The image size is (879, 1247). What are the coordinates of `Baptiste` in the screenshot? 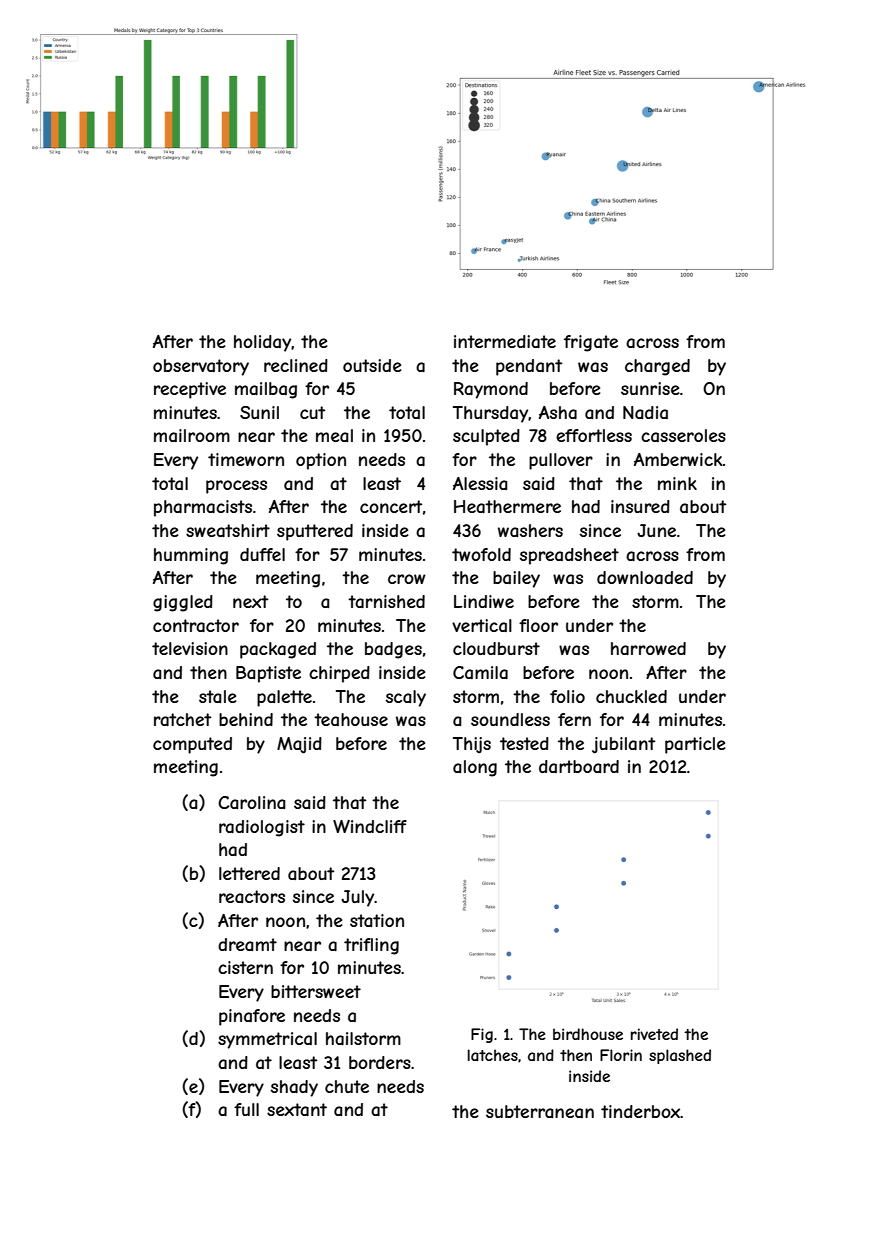 It's located at (268, 674).
